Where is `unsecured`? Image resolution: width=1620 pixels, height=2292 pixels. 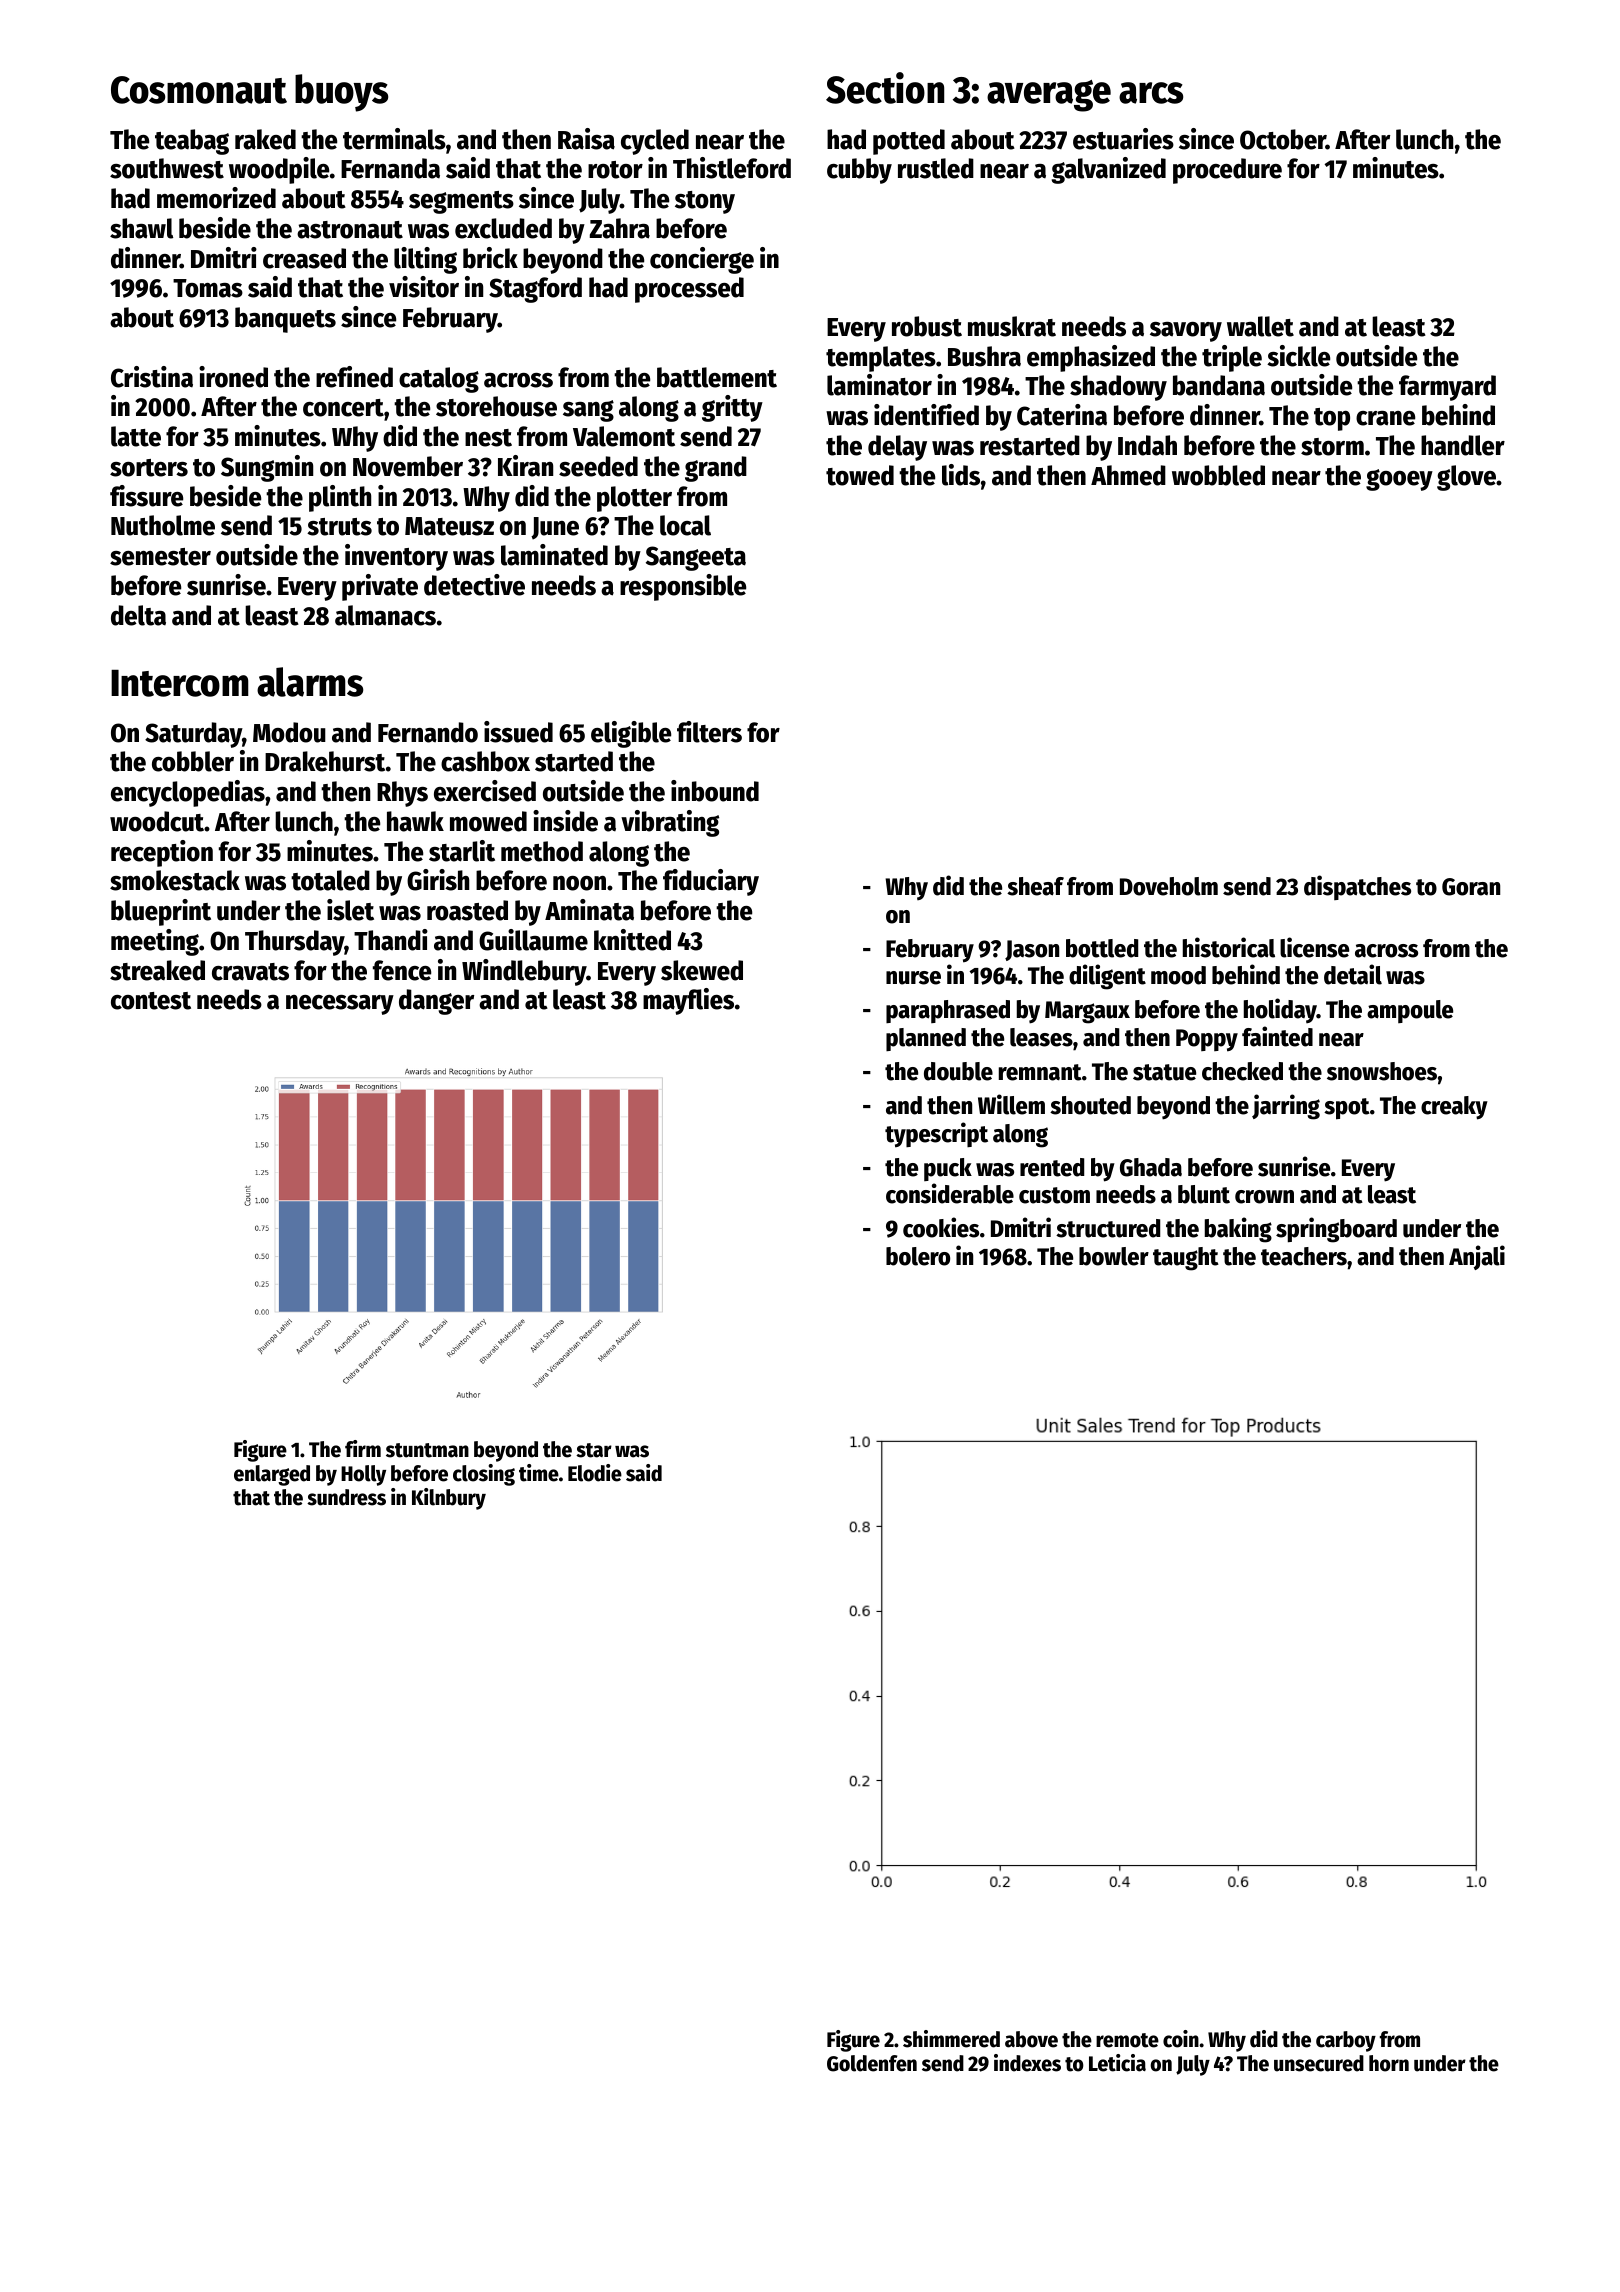 unsecured is located at coordinates (1319, 2063).
